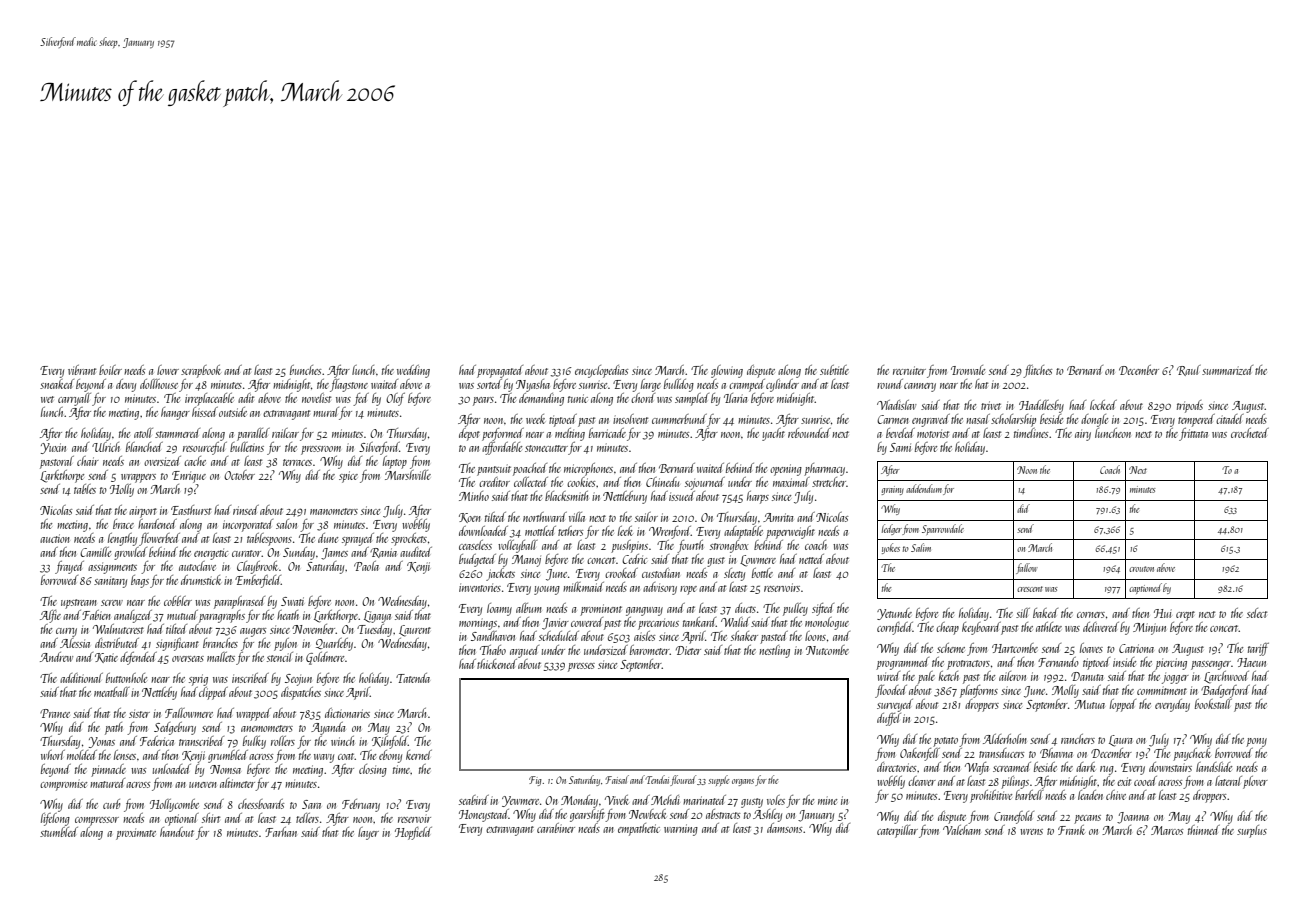  What do you see at coordinates (1193, 434) in the screenshot?
I see `frittata` at bounding box center [1193, 434].
